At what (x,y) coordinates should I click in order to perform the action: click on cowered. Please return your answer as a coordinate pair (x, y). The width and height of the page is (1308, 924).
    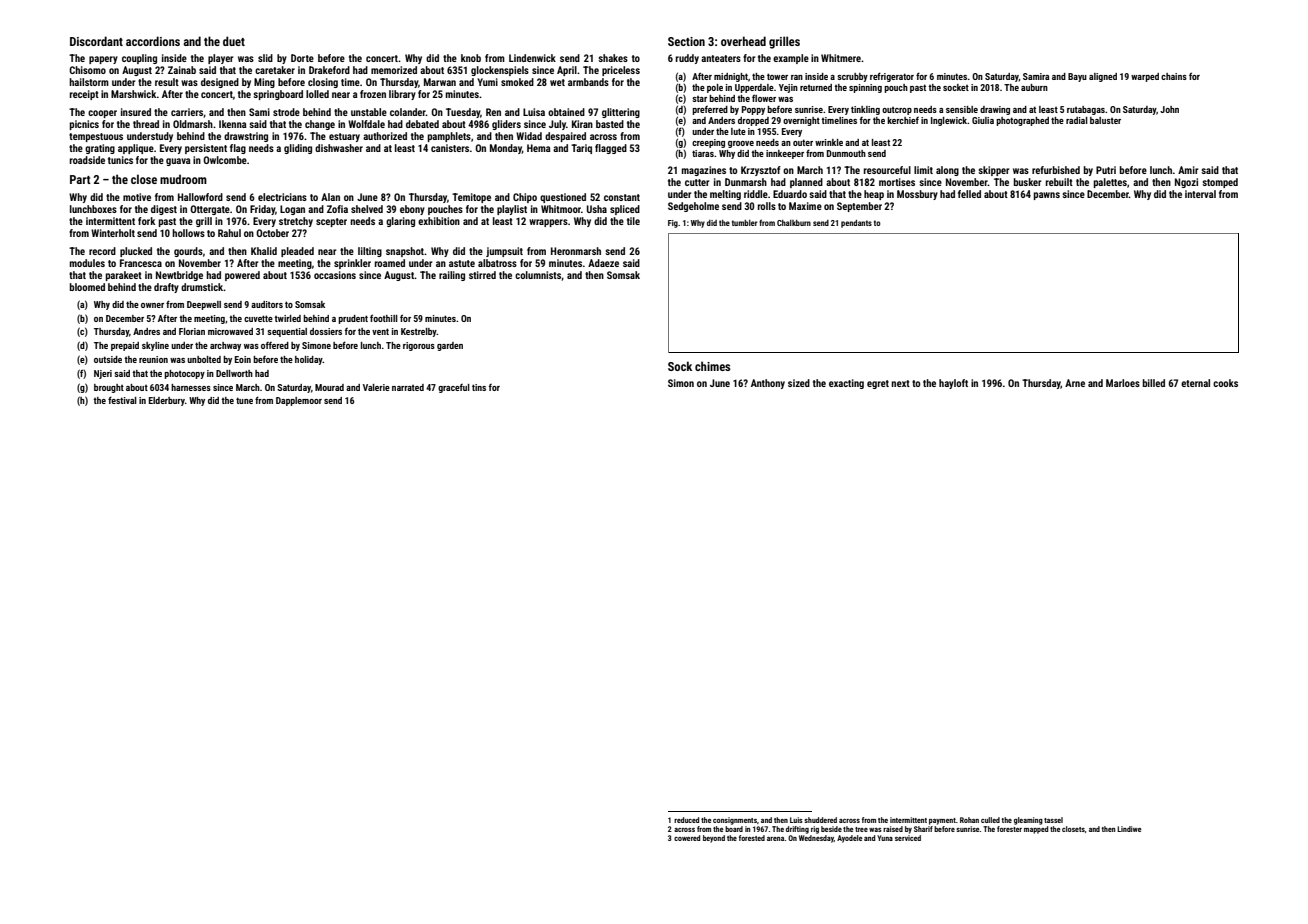
    Looking at the image, I should click on (687, 838).
